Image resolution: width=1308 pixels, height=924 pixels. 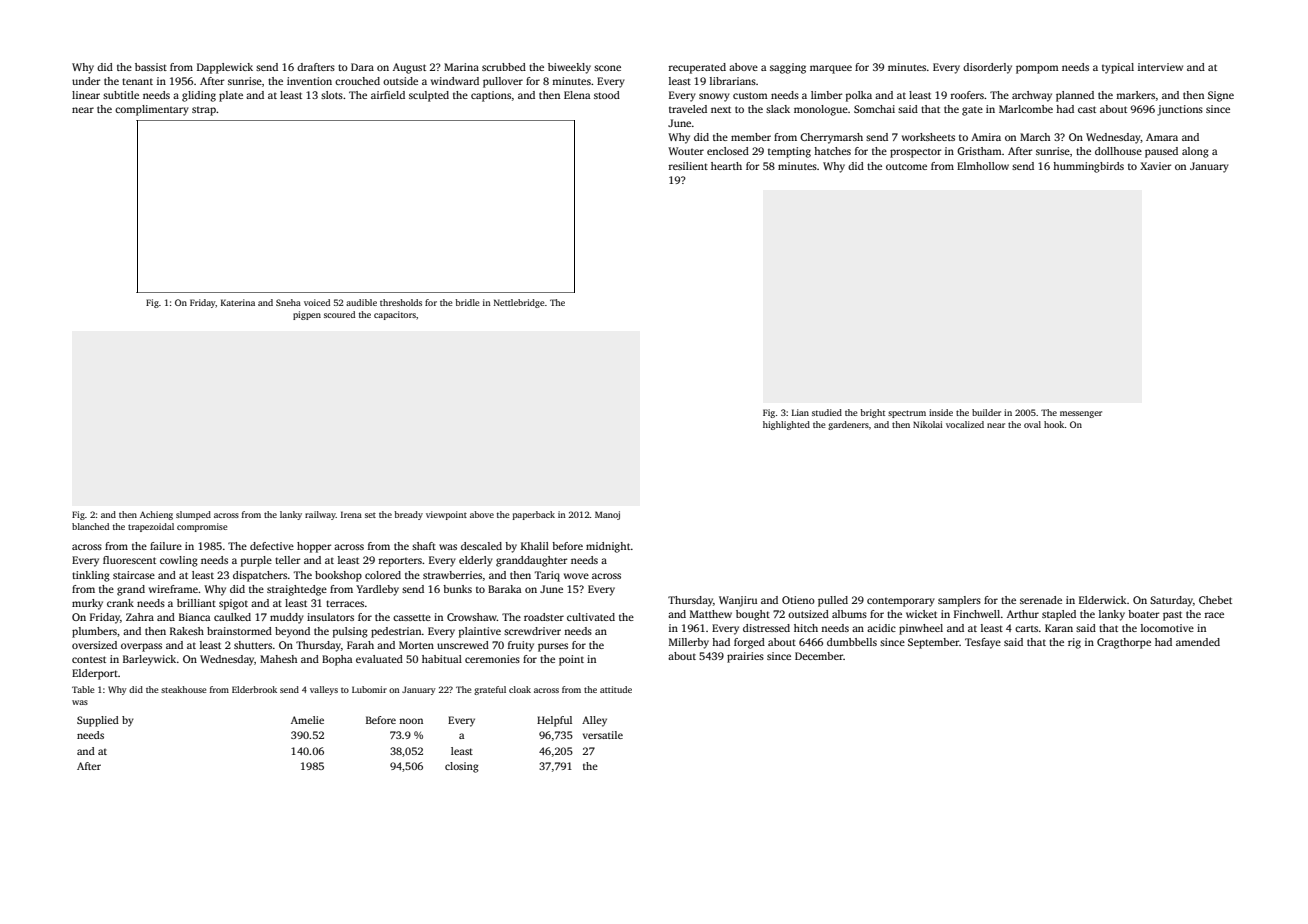 What do you see at coordinates (1155, 166) in the screenshot?
I see `Xavier` at bounding box center [1155, 166].
